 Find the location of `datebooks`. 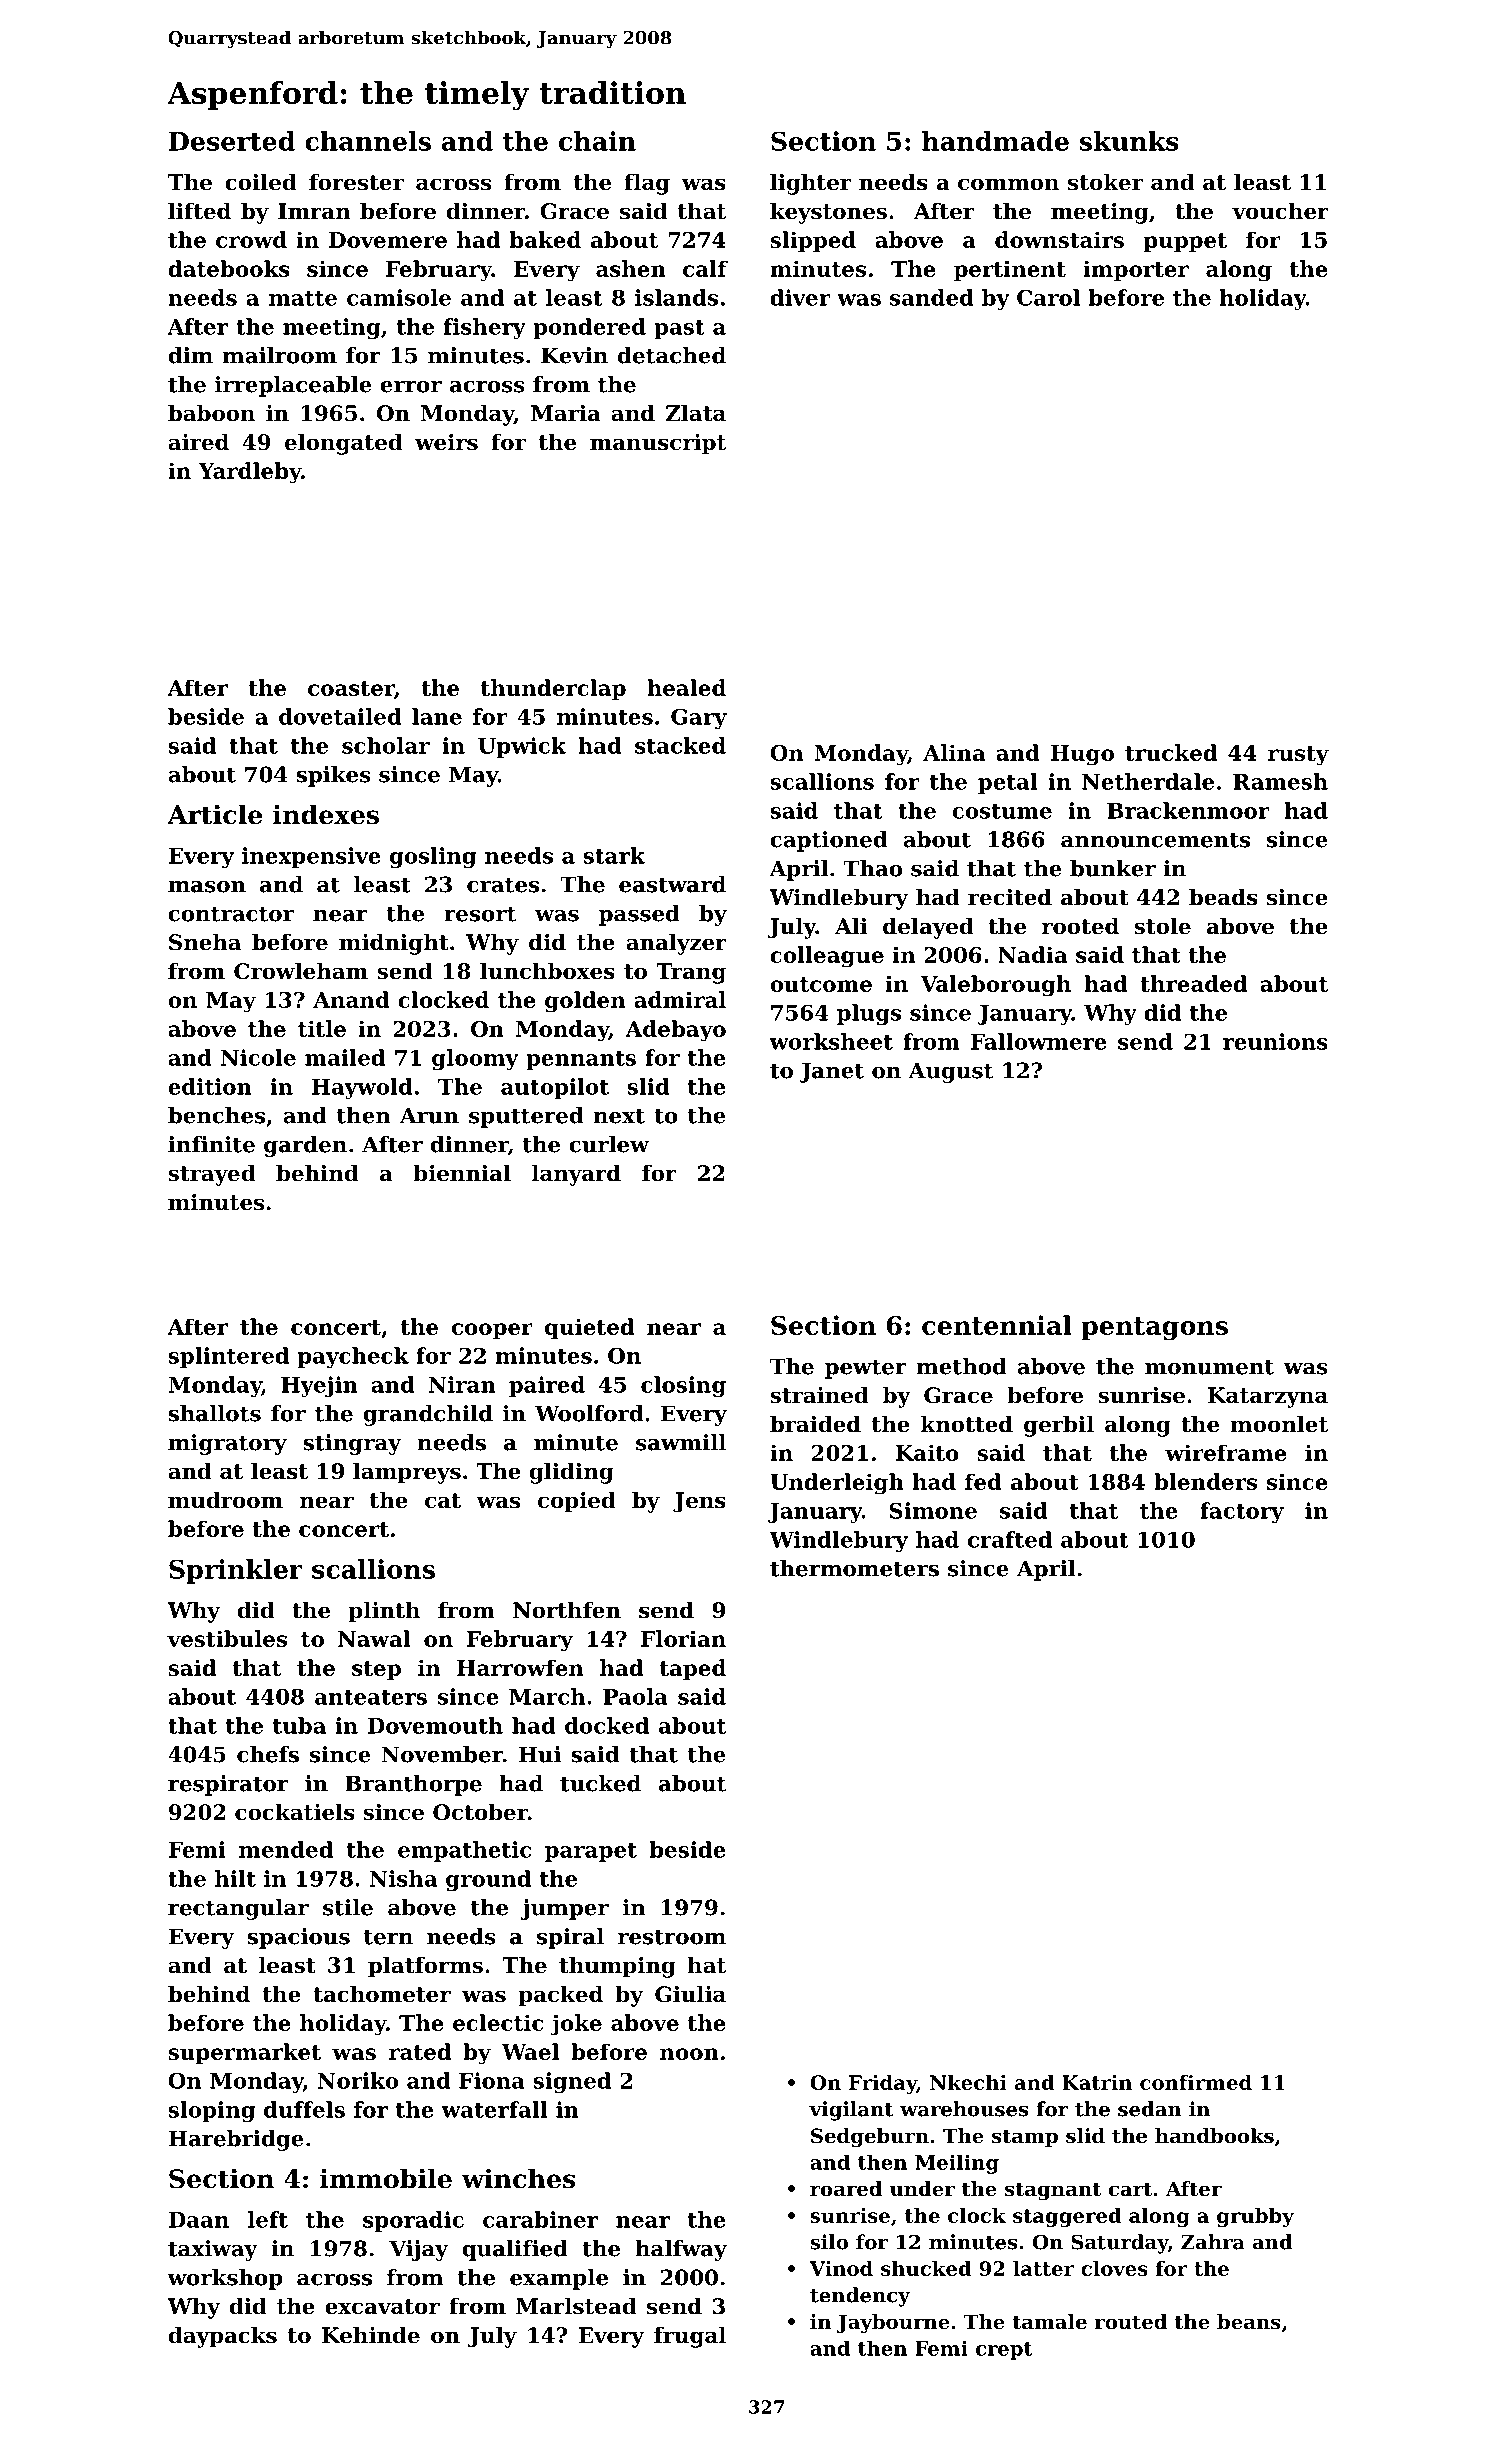

datebooks is located at coordinates (229, 268).
